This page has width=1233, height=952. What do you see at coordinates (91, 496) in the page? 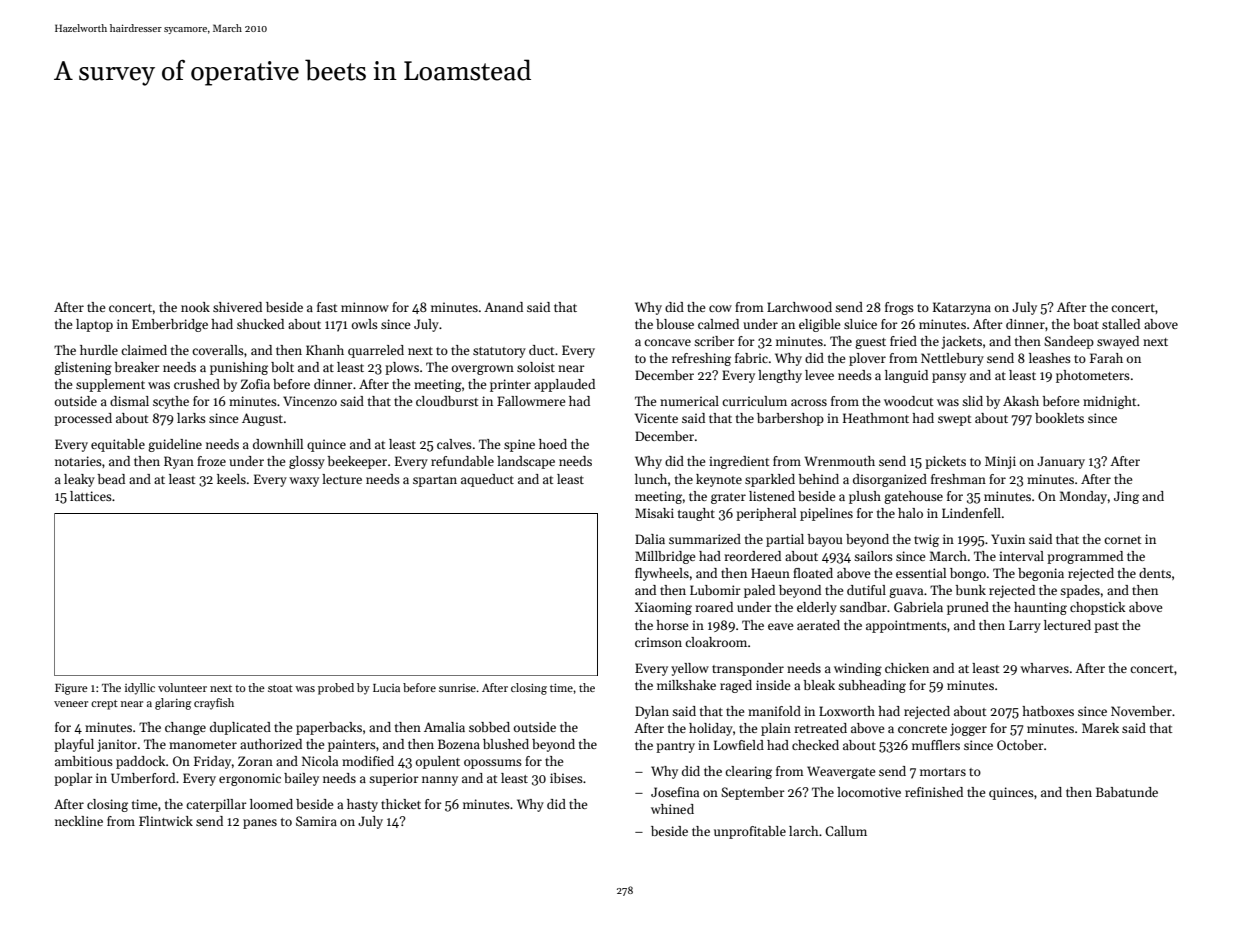
I see `lattices` at bounding box center [91, 496].
